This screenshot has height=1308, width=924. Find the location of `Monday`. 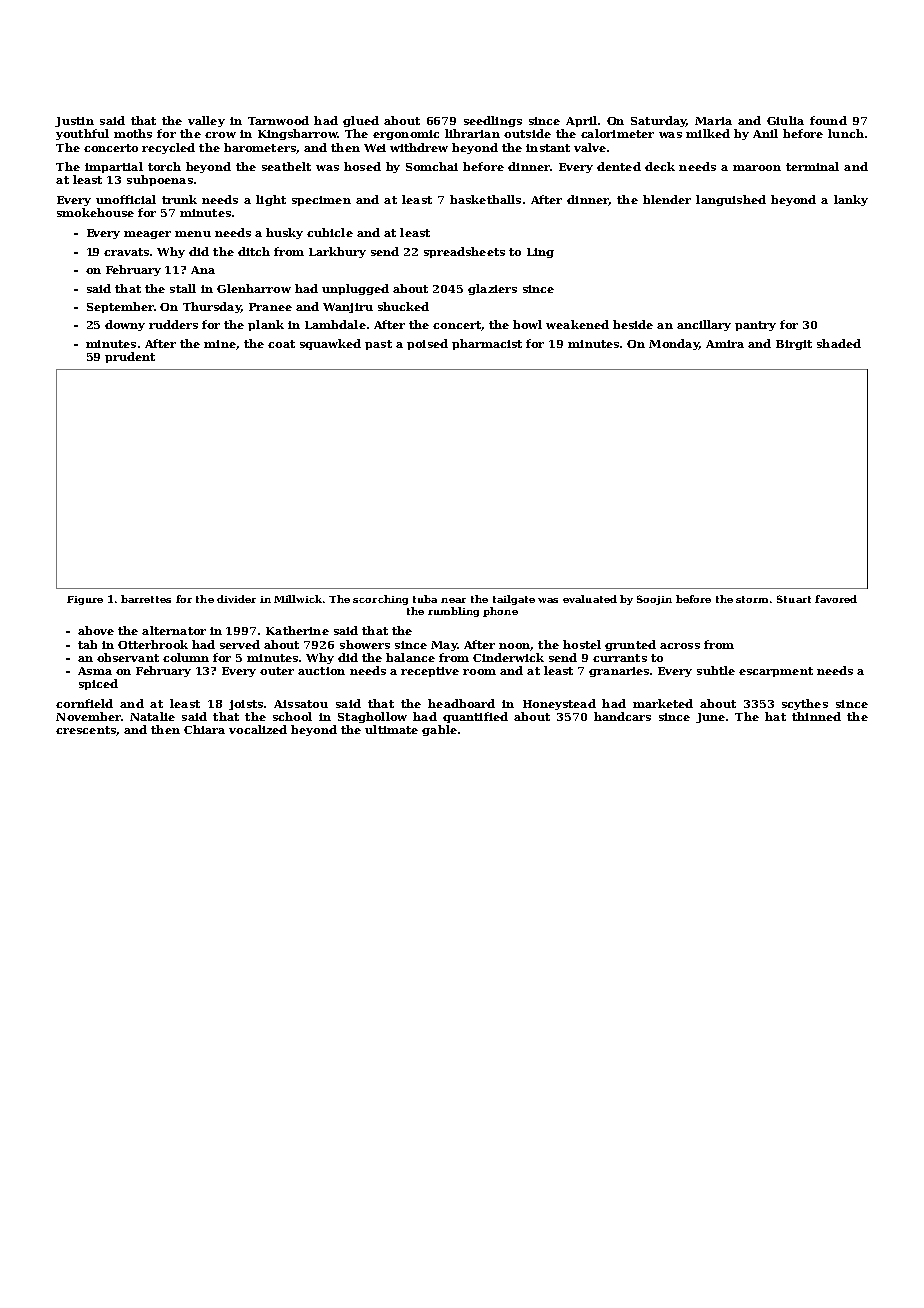

Monday is located at coordinates (674, 344).
